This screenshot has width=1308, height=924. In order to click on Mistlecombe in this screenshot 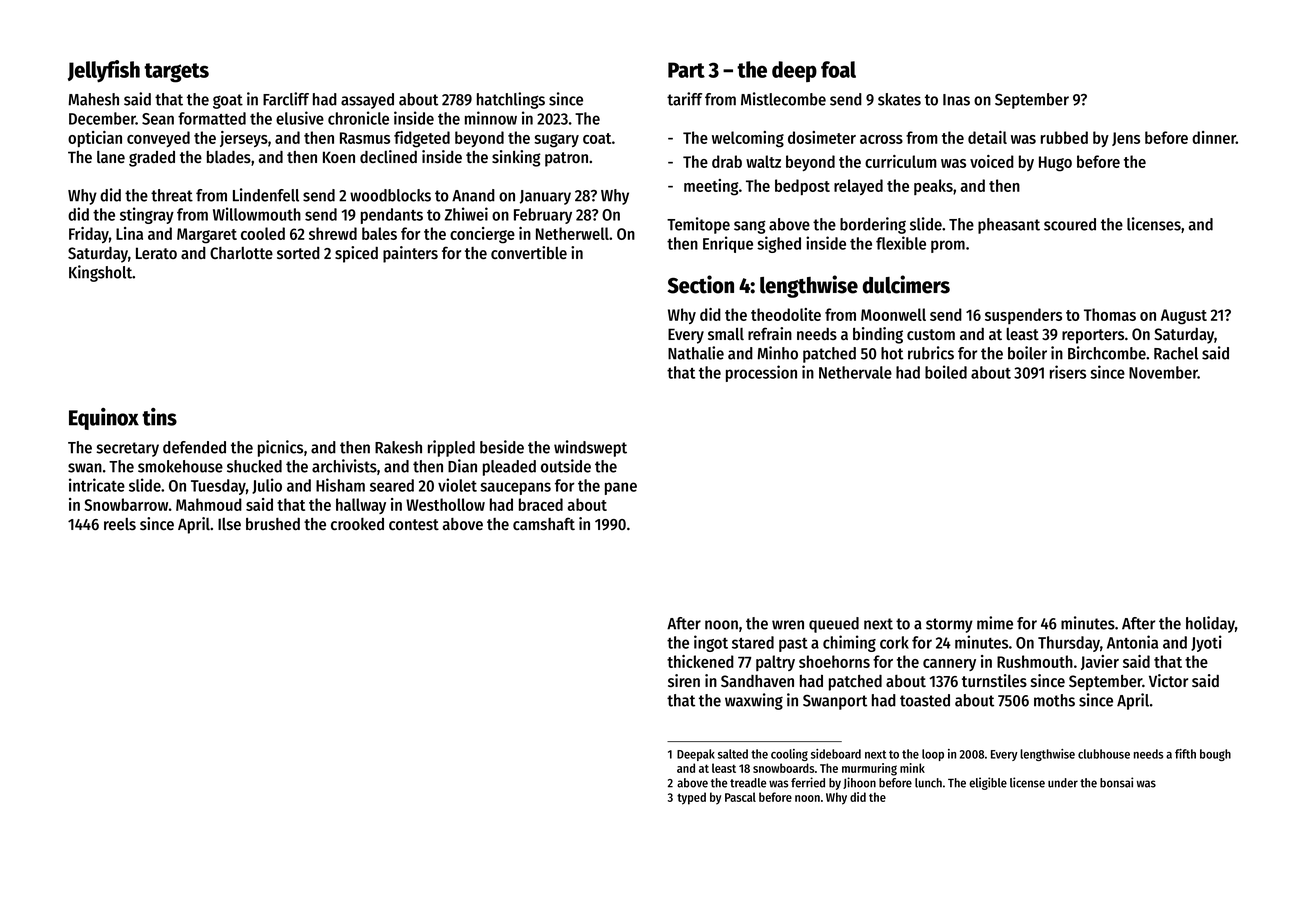, I will do `click(783, 99)`.
